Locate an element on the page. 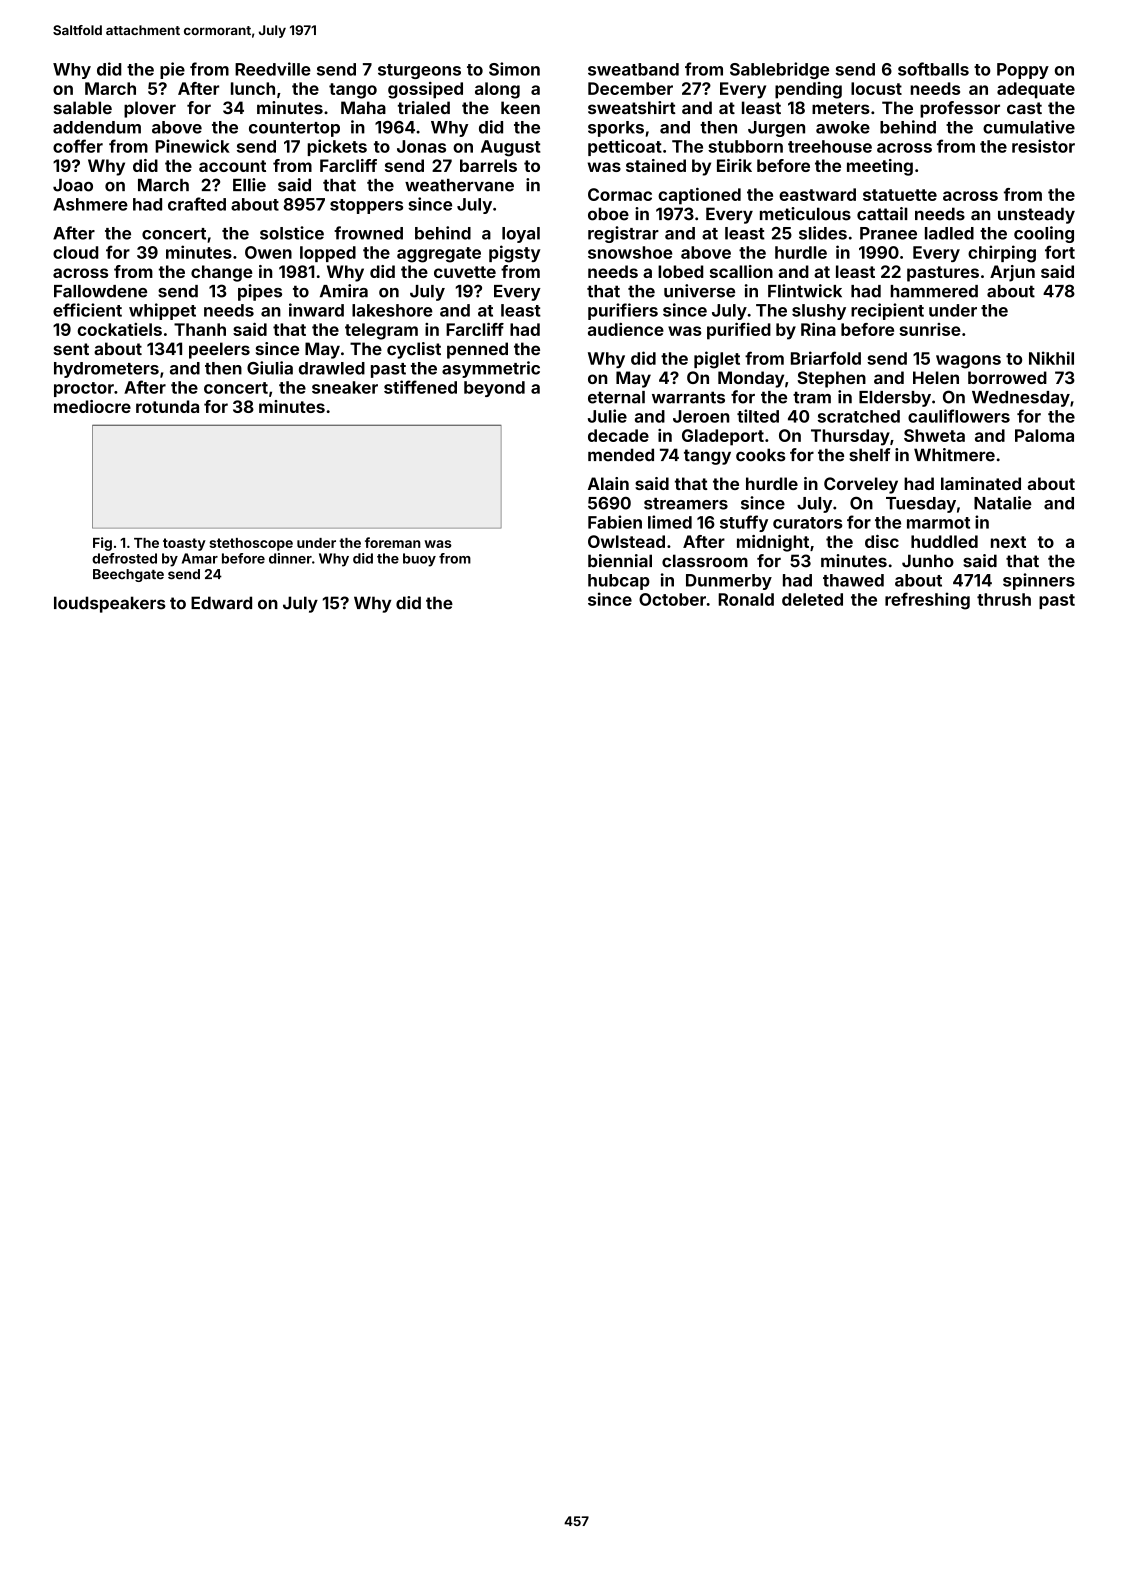 This document has width=1128, height=1596. Sablebridge is located at coordinates (779, 70).
